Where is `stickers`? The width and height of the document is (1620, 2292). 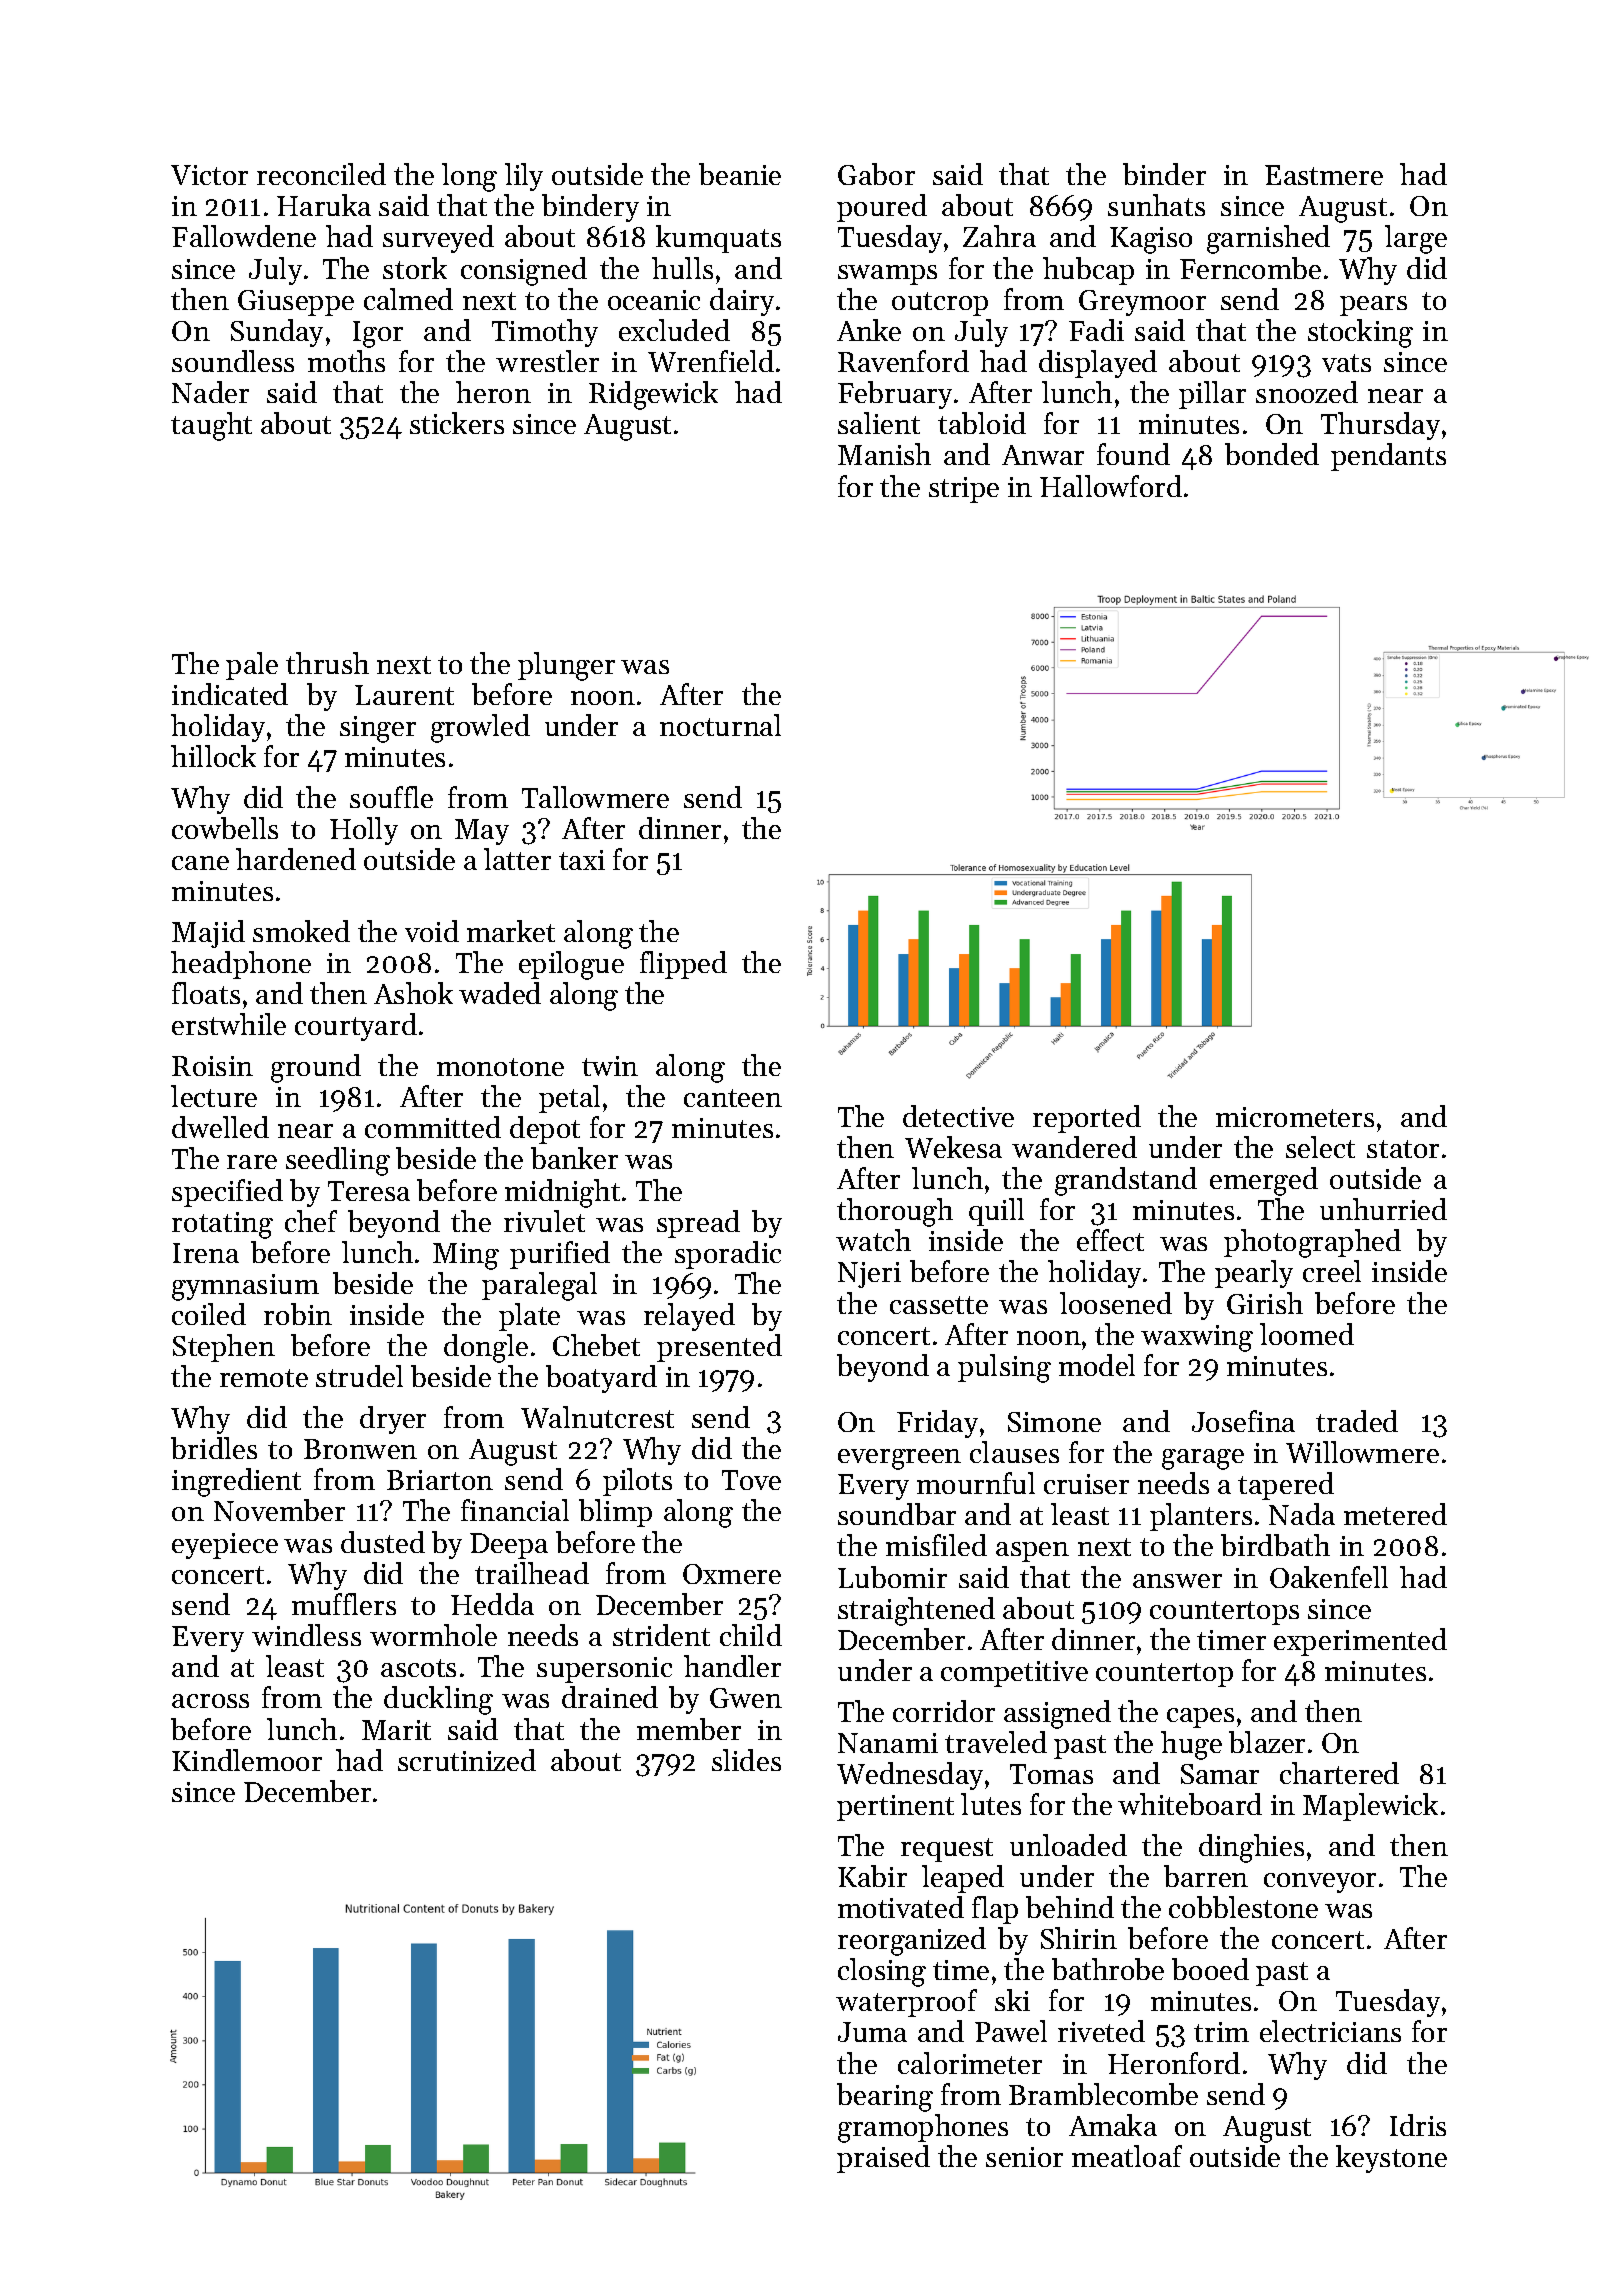
stickers is located at coordinates (457, 423).
